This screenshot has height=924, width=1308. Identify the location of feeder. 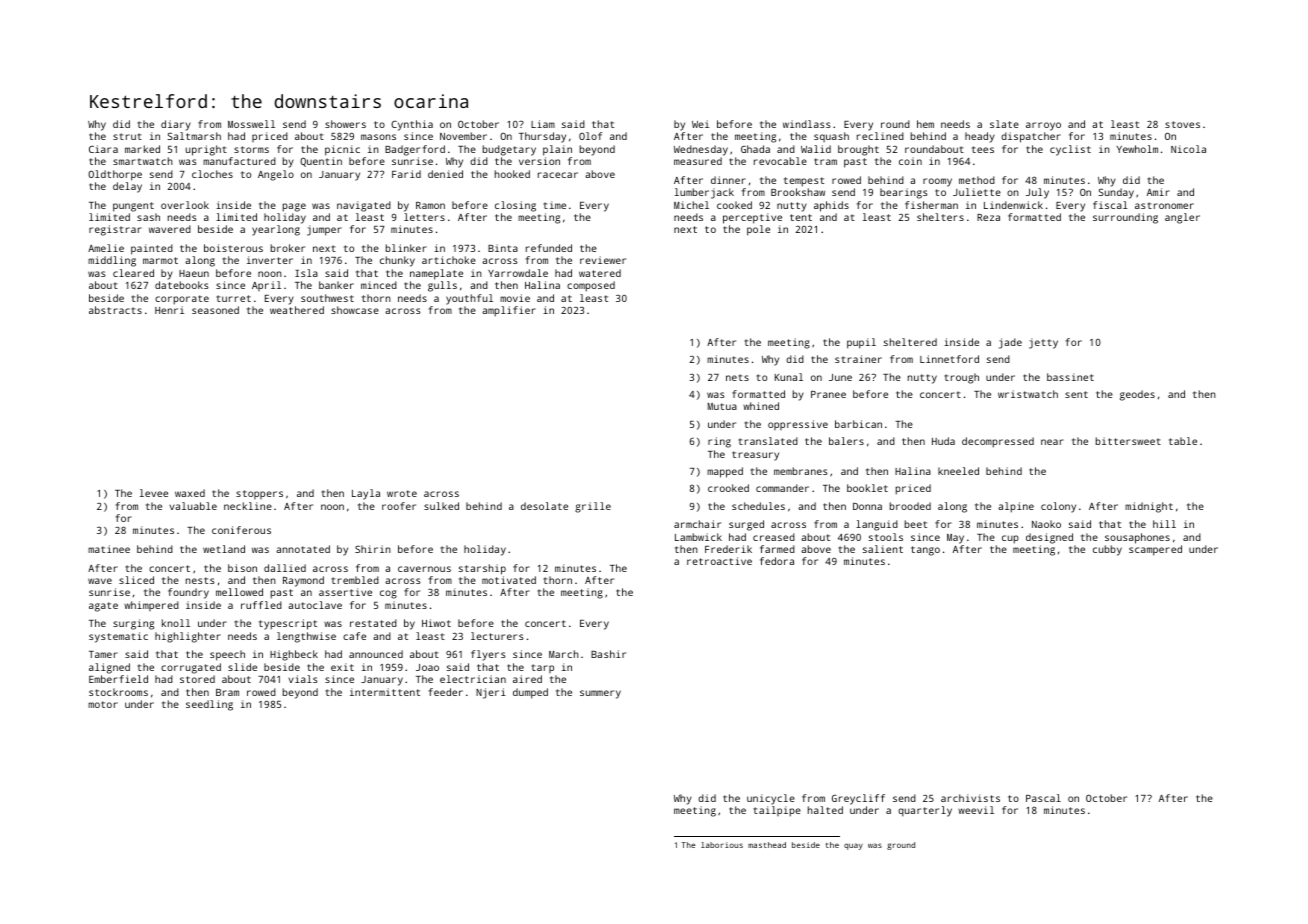
(446, 692).
